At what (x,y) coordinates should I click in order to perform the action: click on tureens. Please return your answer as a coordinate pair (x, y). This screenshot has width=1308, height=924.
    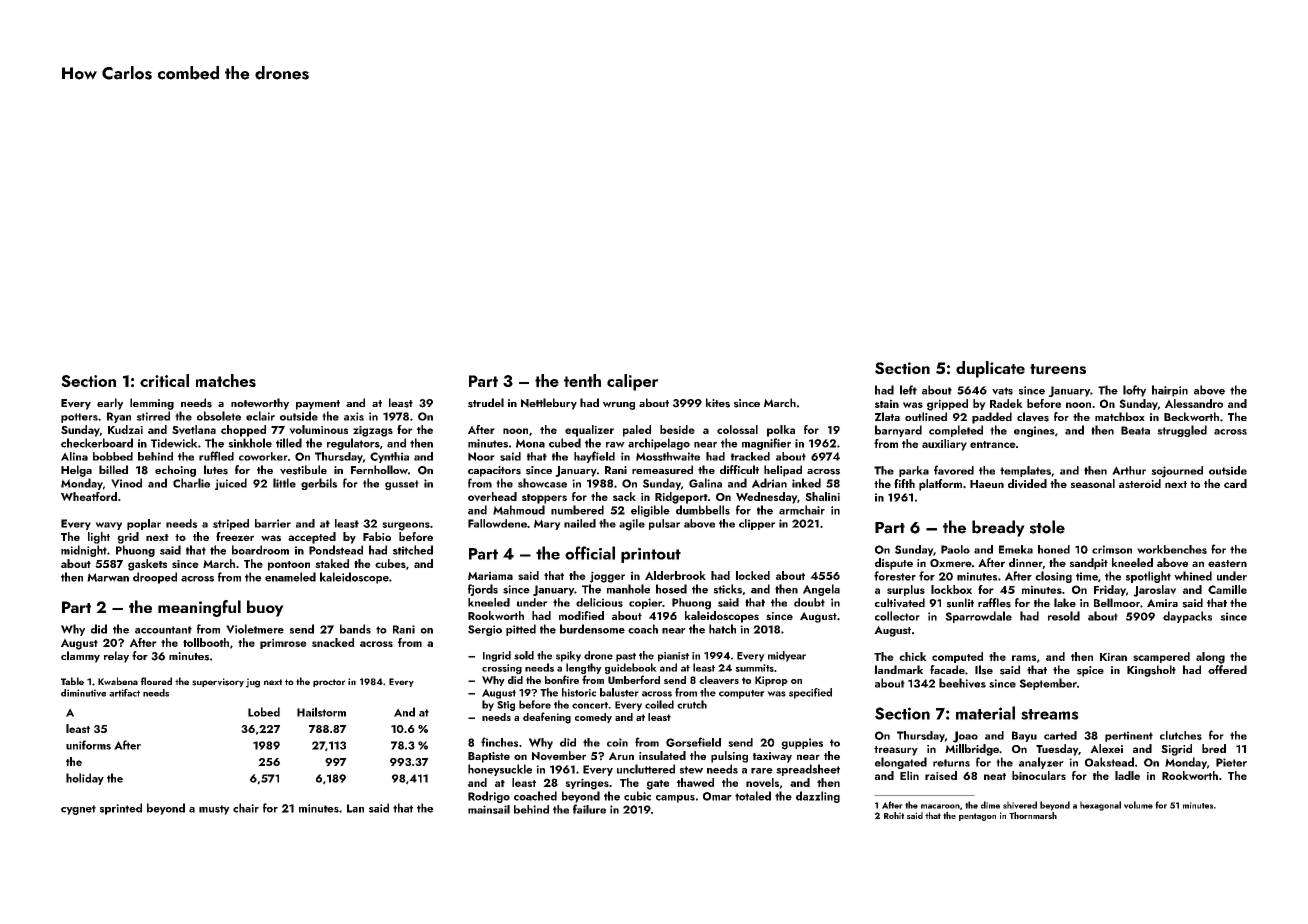
    Looking at the image, I should click on (1058, 369).
